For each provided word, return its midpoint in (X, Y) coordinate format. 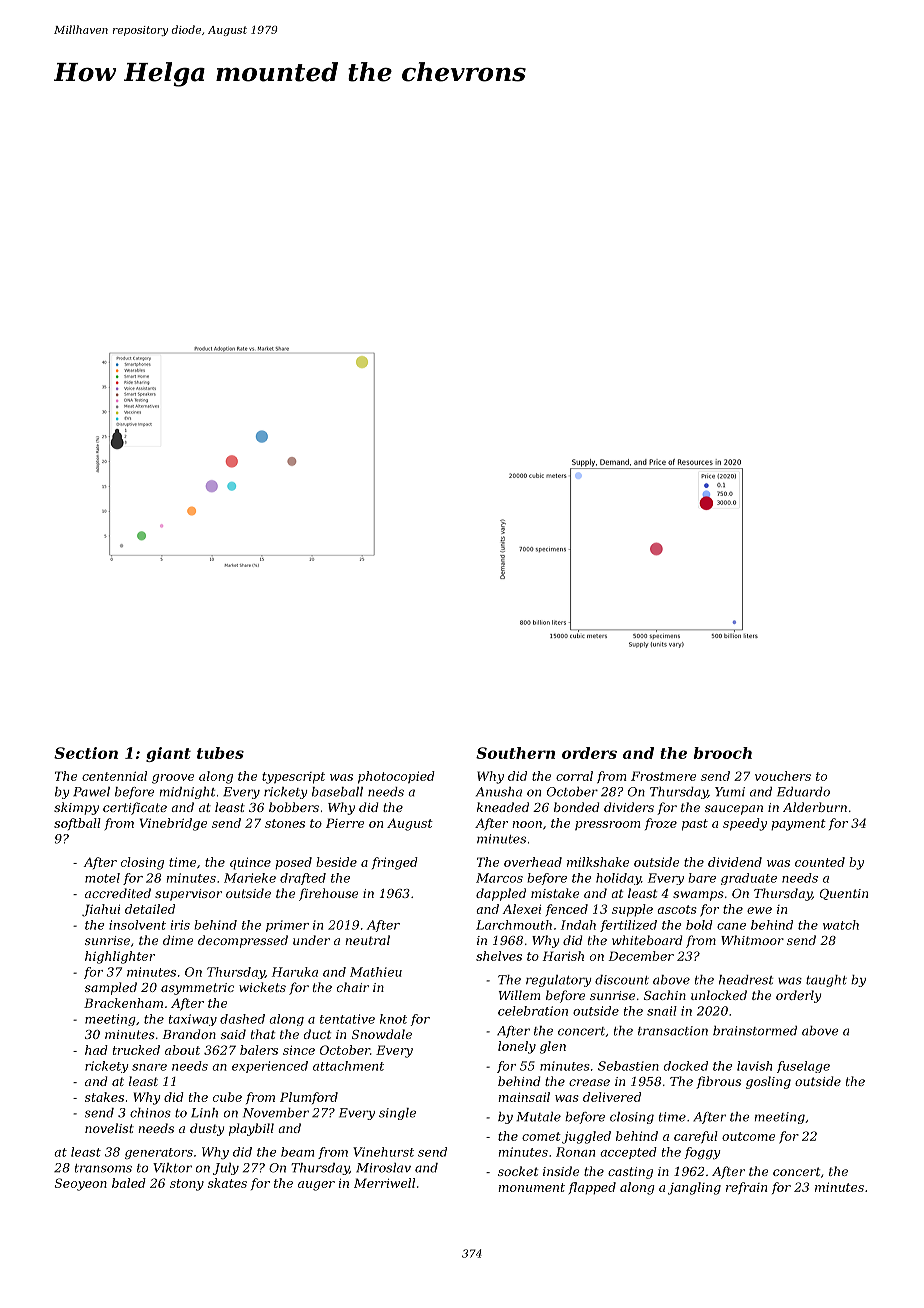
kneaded (503, 807)
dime (178, 940)
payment (798, 825)
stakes (104, 1097)
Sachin (665, 995)
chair (353, 987)
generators (159, 1153)
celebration (533, 1011)
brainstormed (755, 1031)
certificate (135, 808)
